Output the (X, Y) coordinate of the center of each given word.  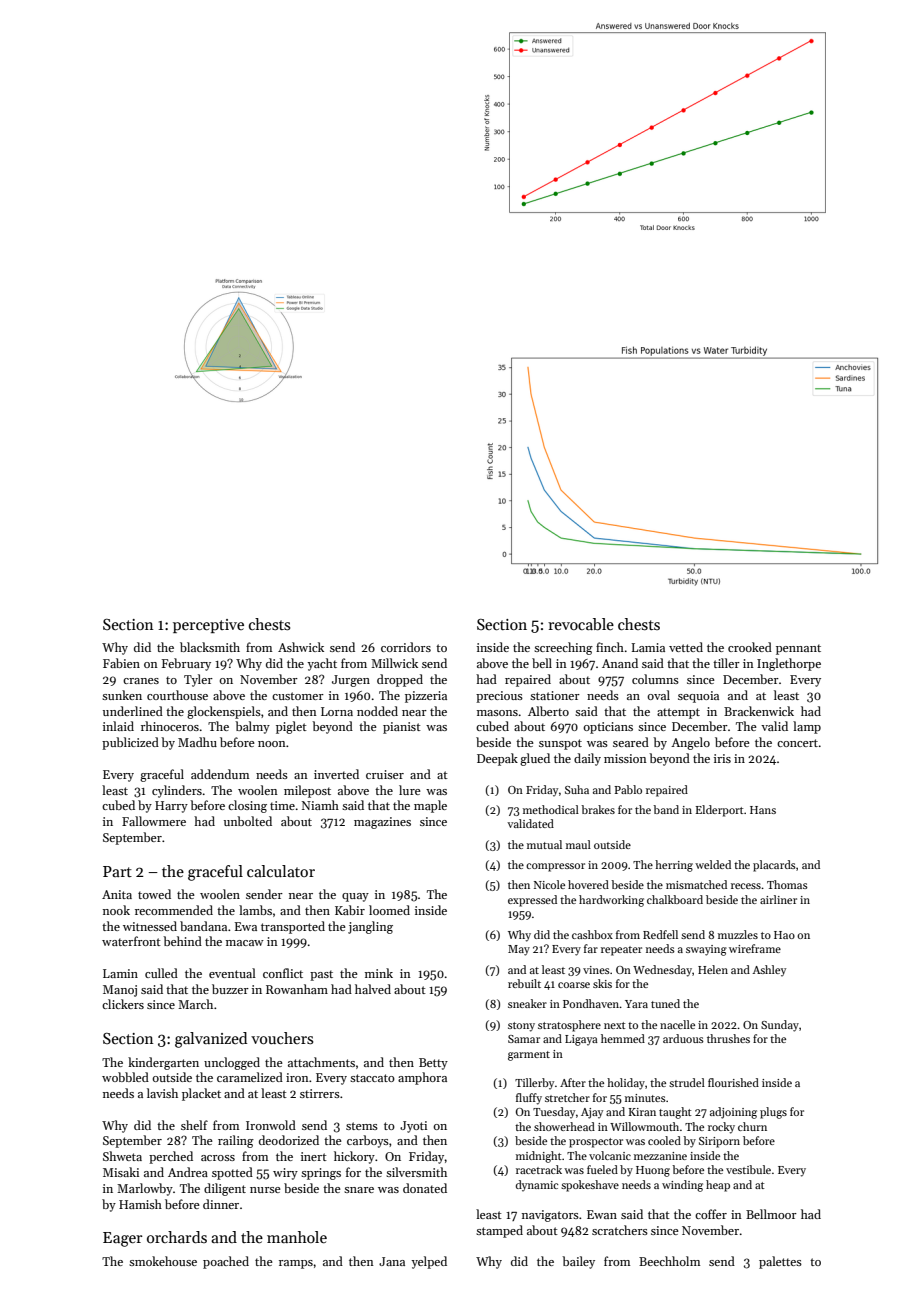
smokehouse (163, 1261)
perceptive (208, 626)
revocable (581, 624)
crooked (750, 647)
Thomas (787, 884)
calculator (281, 871)
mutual (544, 844)
